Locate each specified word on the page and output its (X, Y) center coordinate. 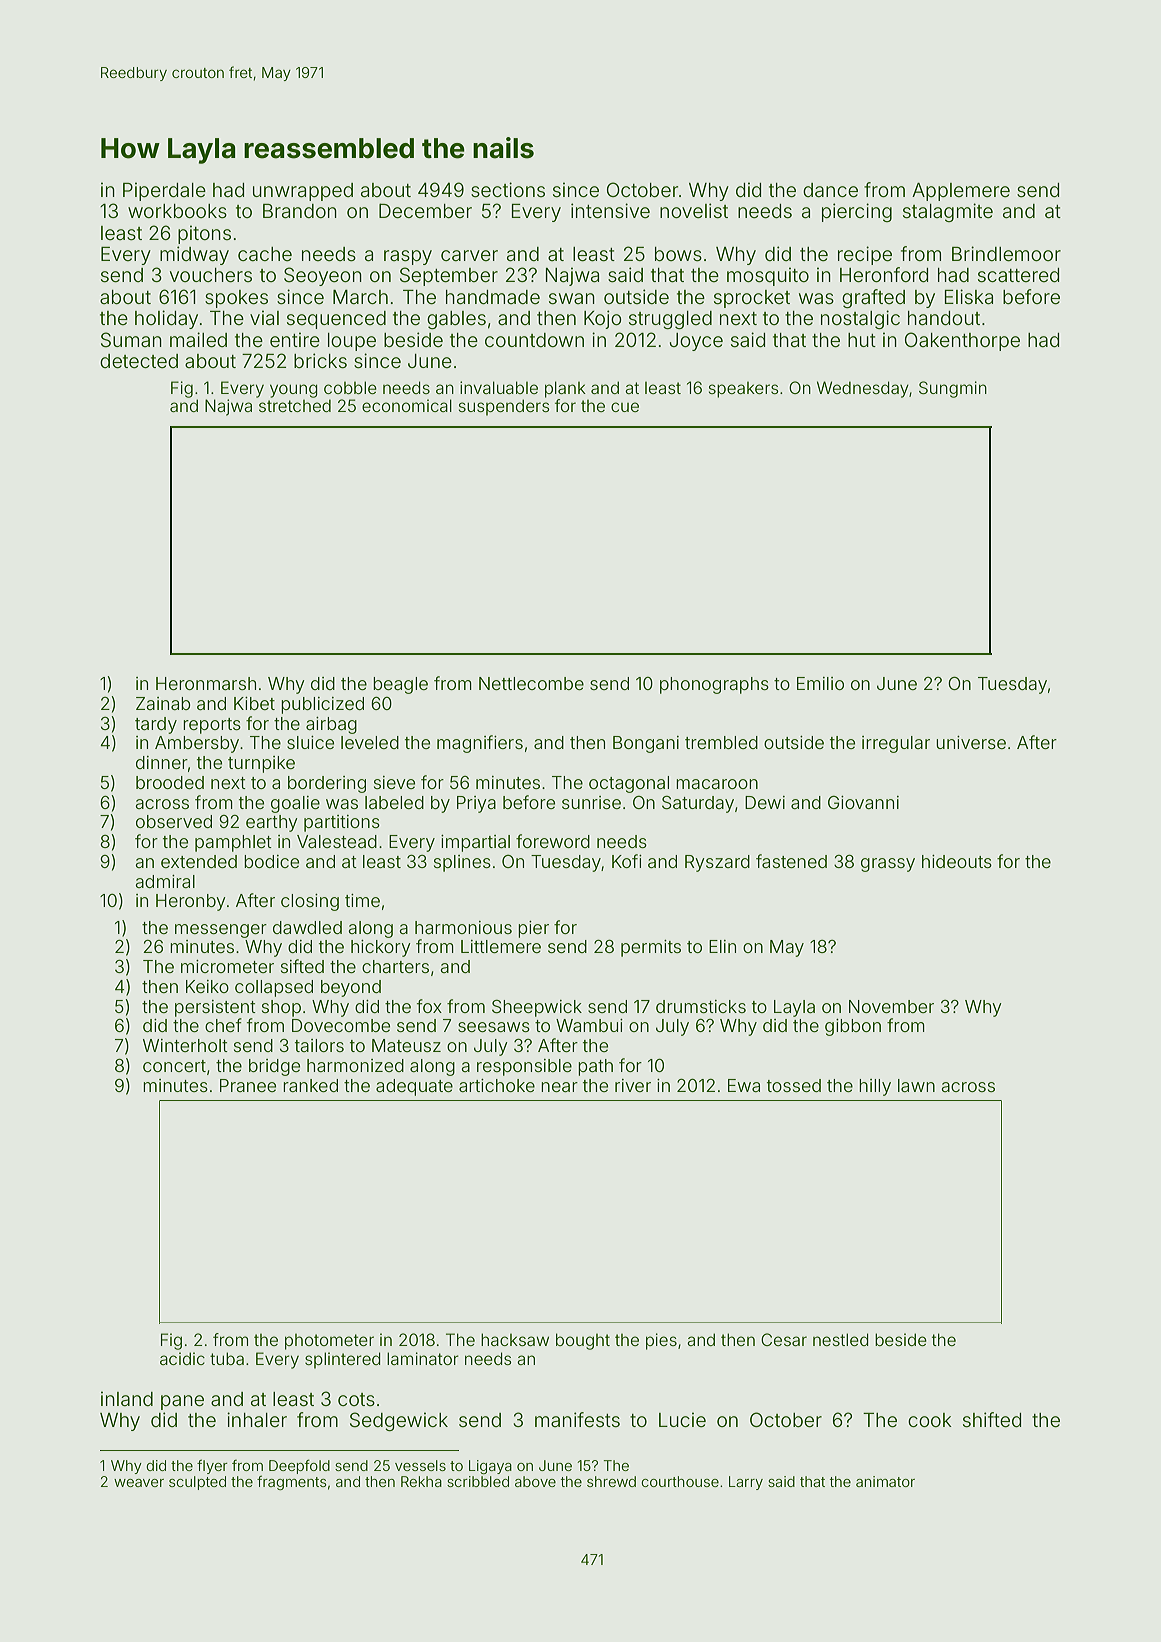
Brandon (300, 211)
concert (174, 1066)
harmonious (463, 927)
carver (469, 255)
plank (565, 389)
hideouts (957, 861)
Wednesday (863, 389)
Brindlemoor (1006, 253)
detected (139, 361)
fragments (291, 1482)
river (633, 1085)
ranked (310, 1085)
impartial (475, 843)
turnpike (261, 764)
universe (971, 742)
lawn (916, 1085)
